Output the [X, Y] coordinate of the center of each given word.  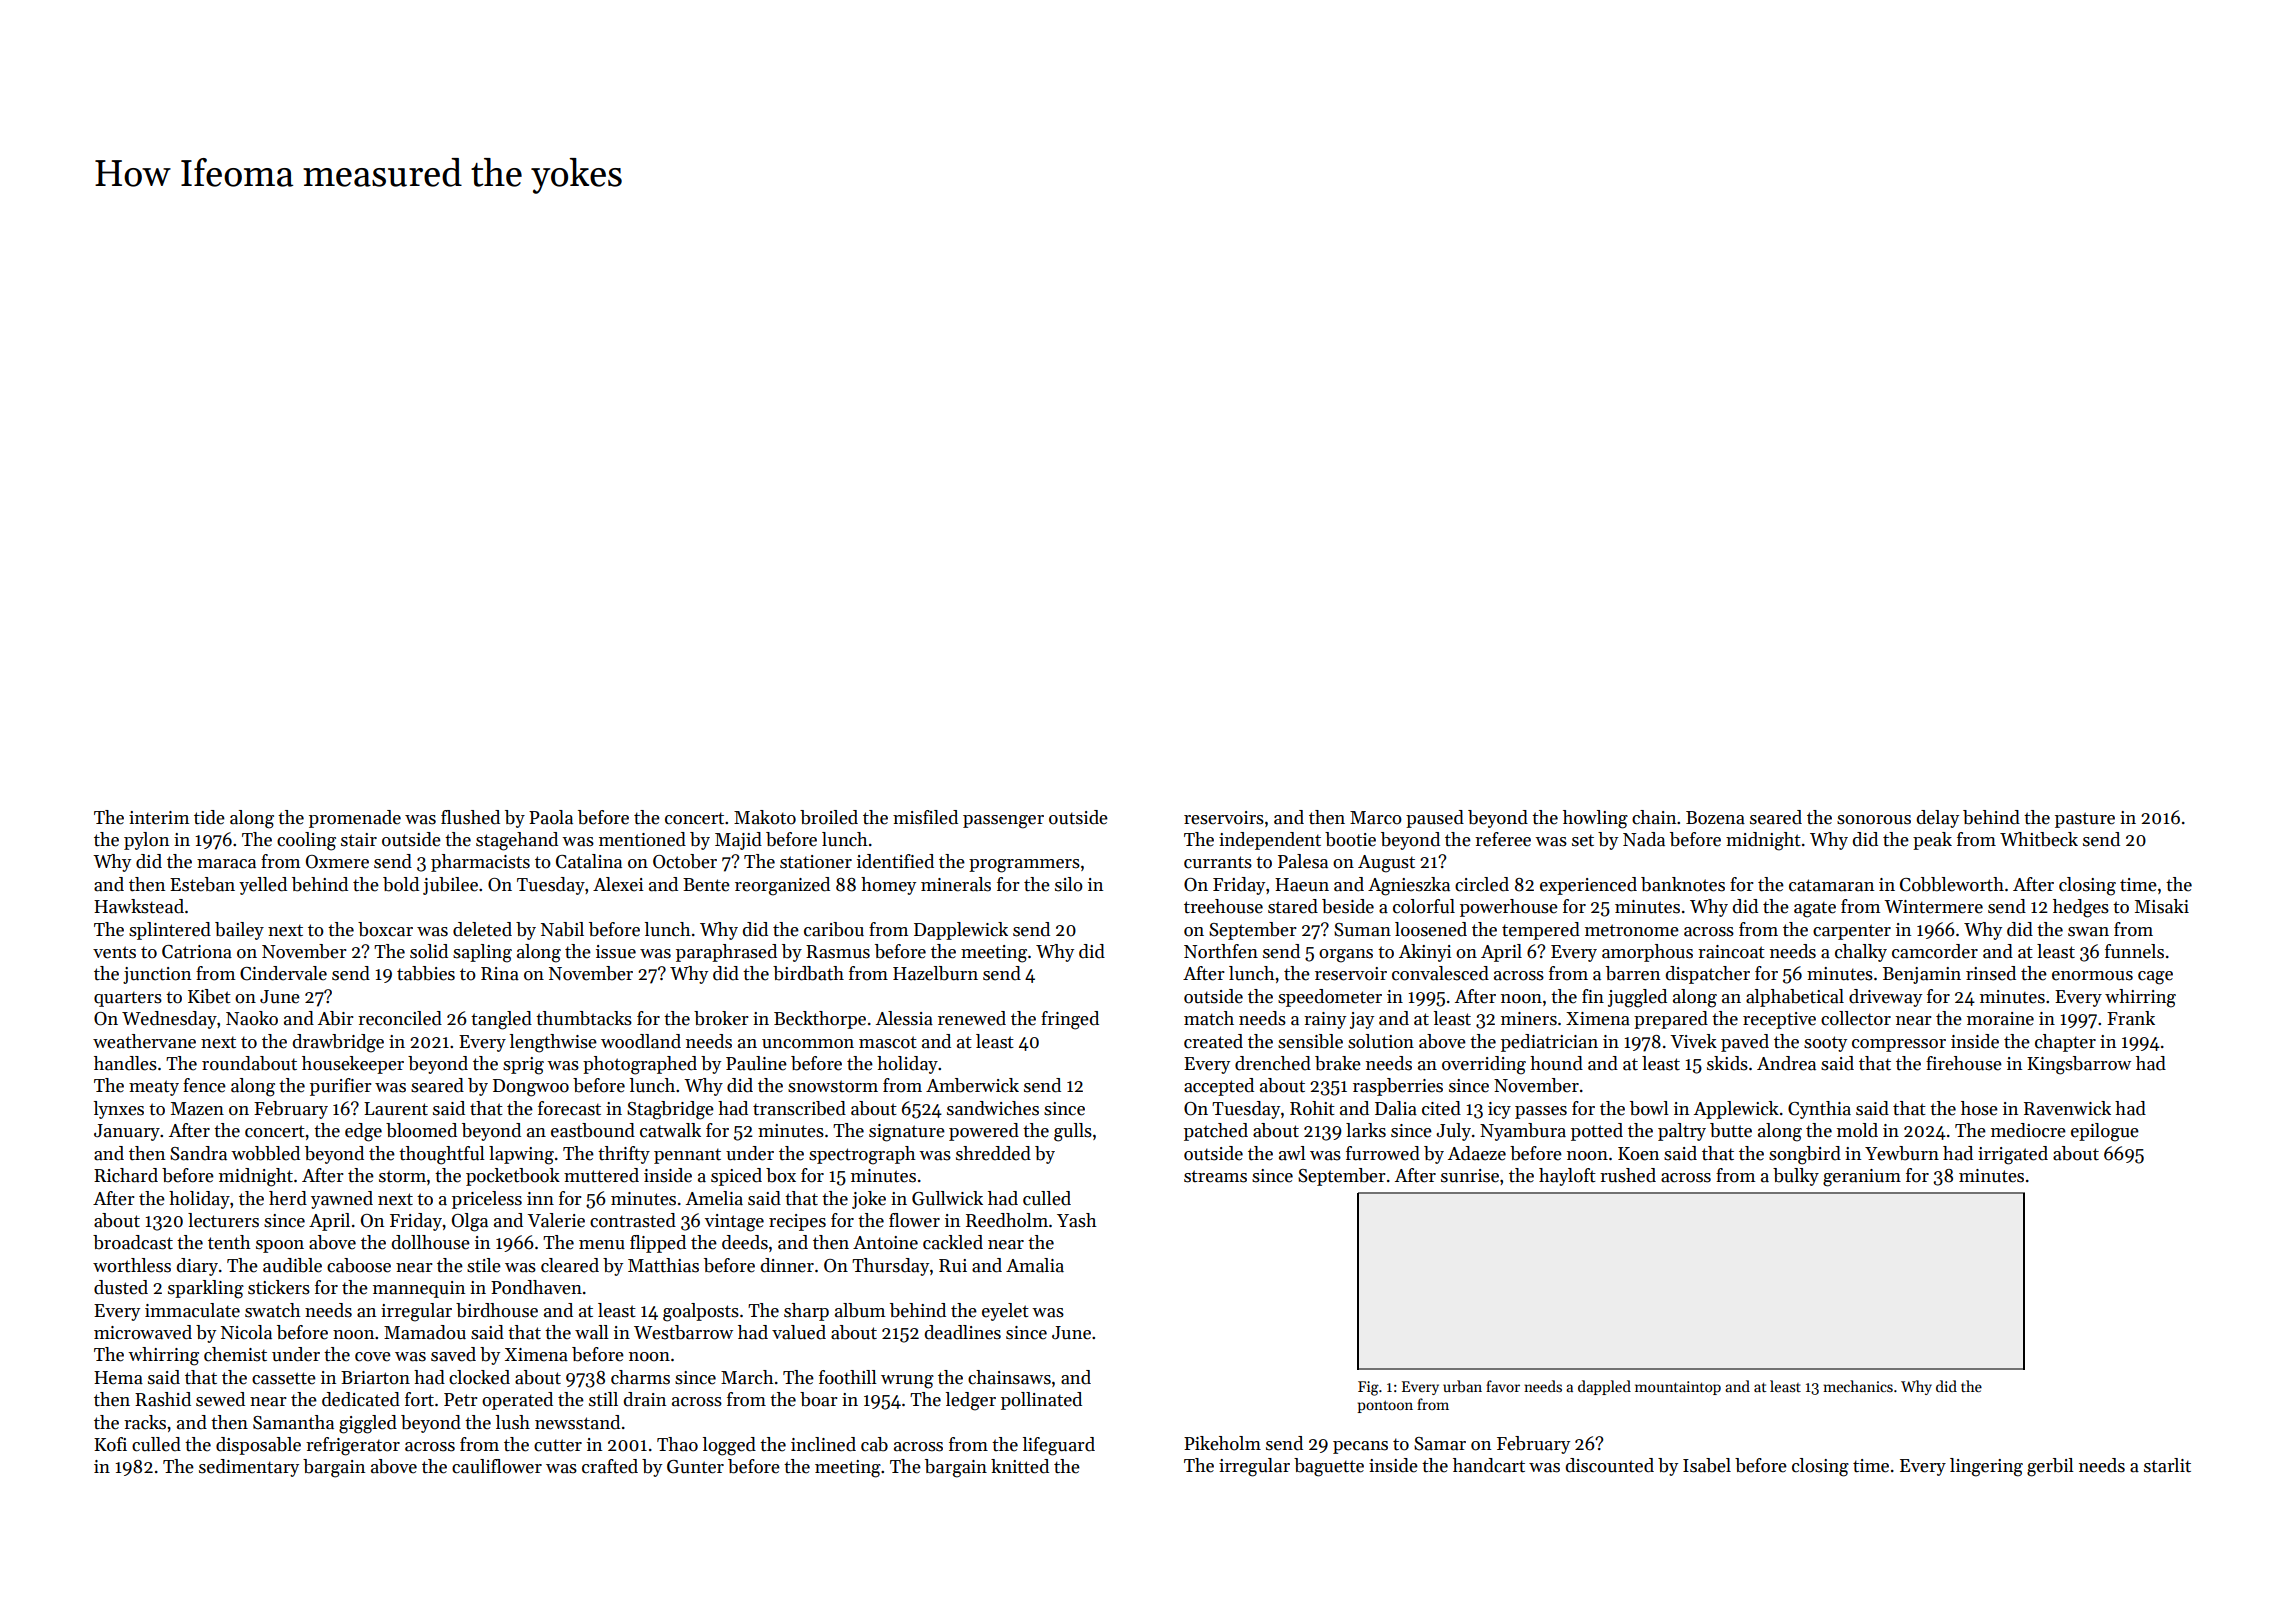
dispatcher [1708, 975]
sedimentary [249, 1468]
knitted [1020, 1466]
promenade [355, 819]
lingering [1986, 1467]
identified [895, 861]
